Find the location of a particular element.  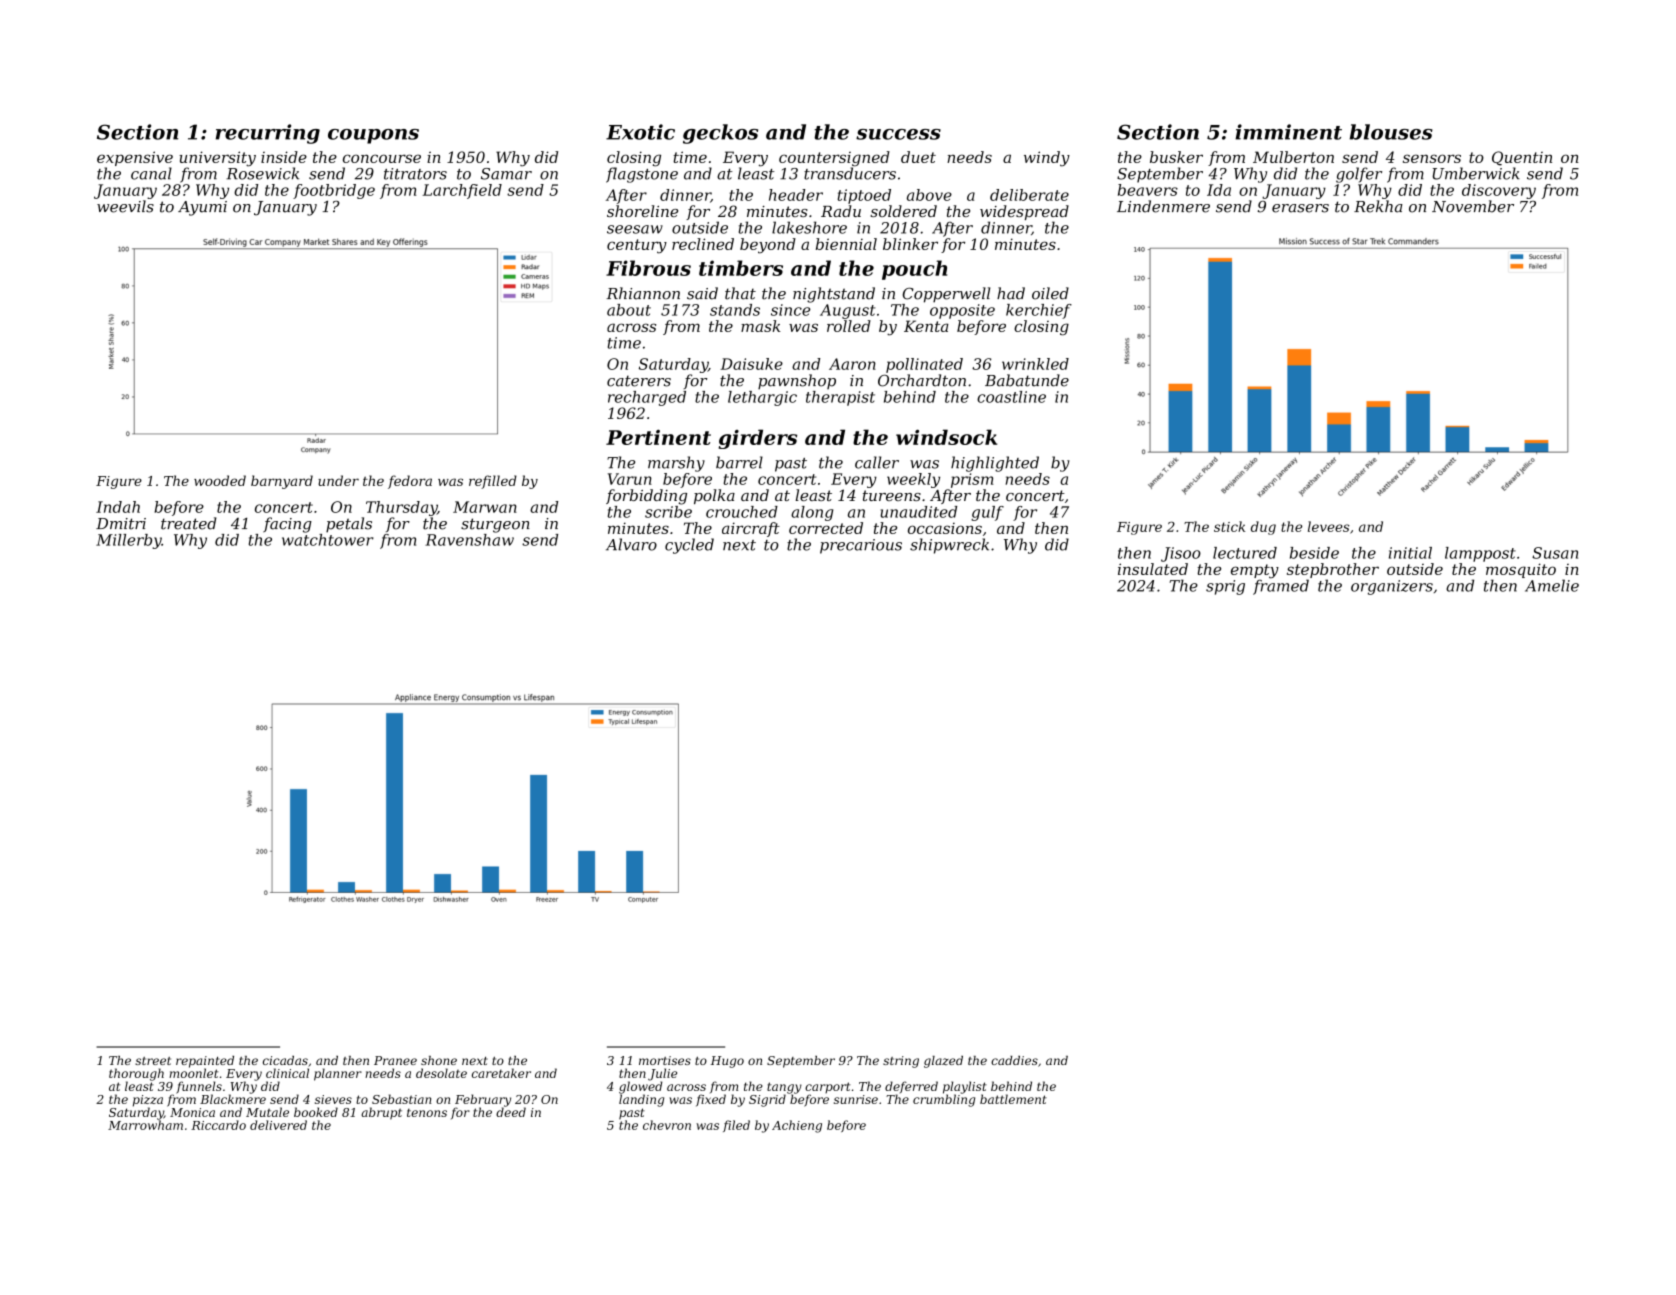

caterers is located at coordinates (639, 381).
